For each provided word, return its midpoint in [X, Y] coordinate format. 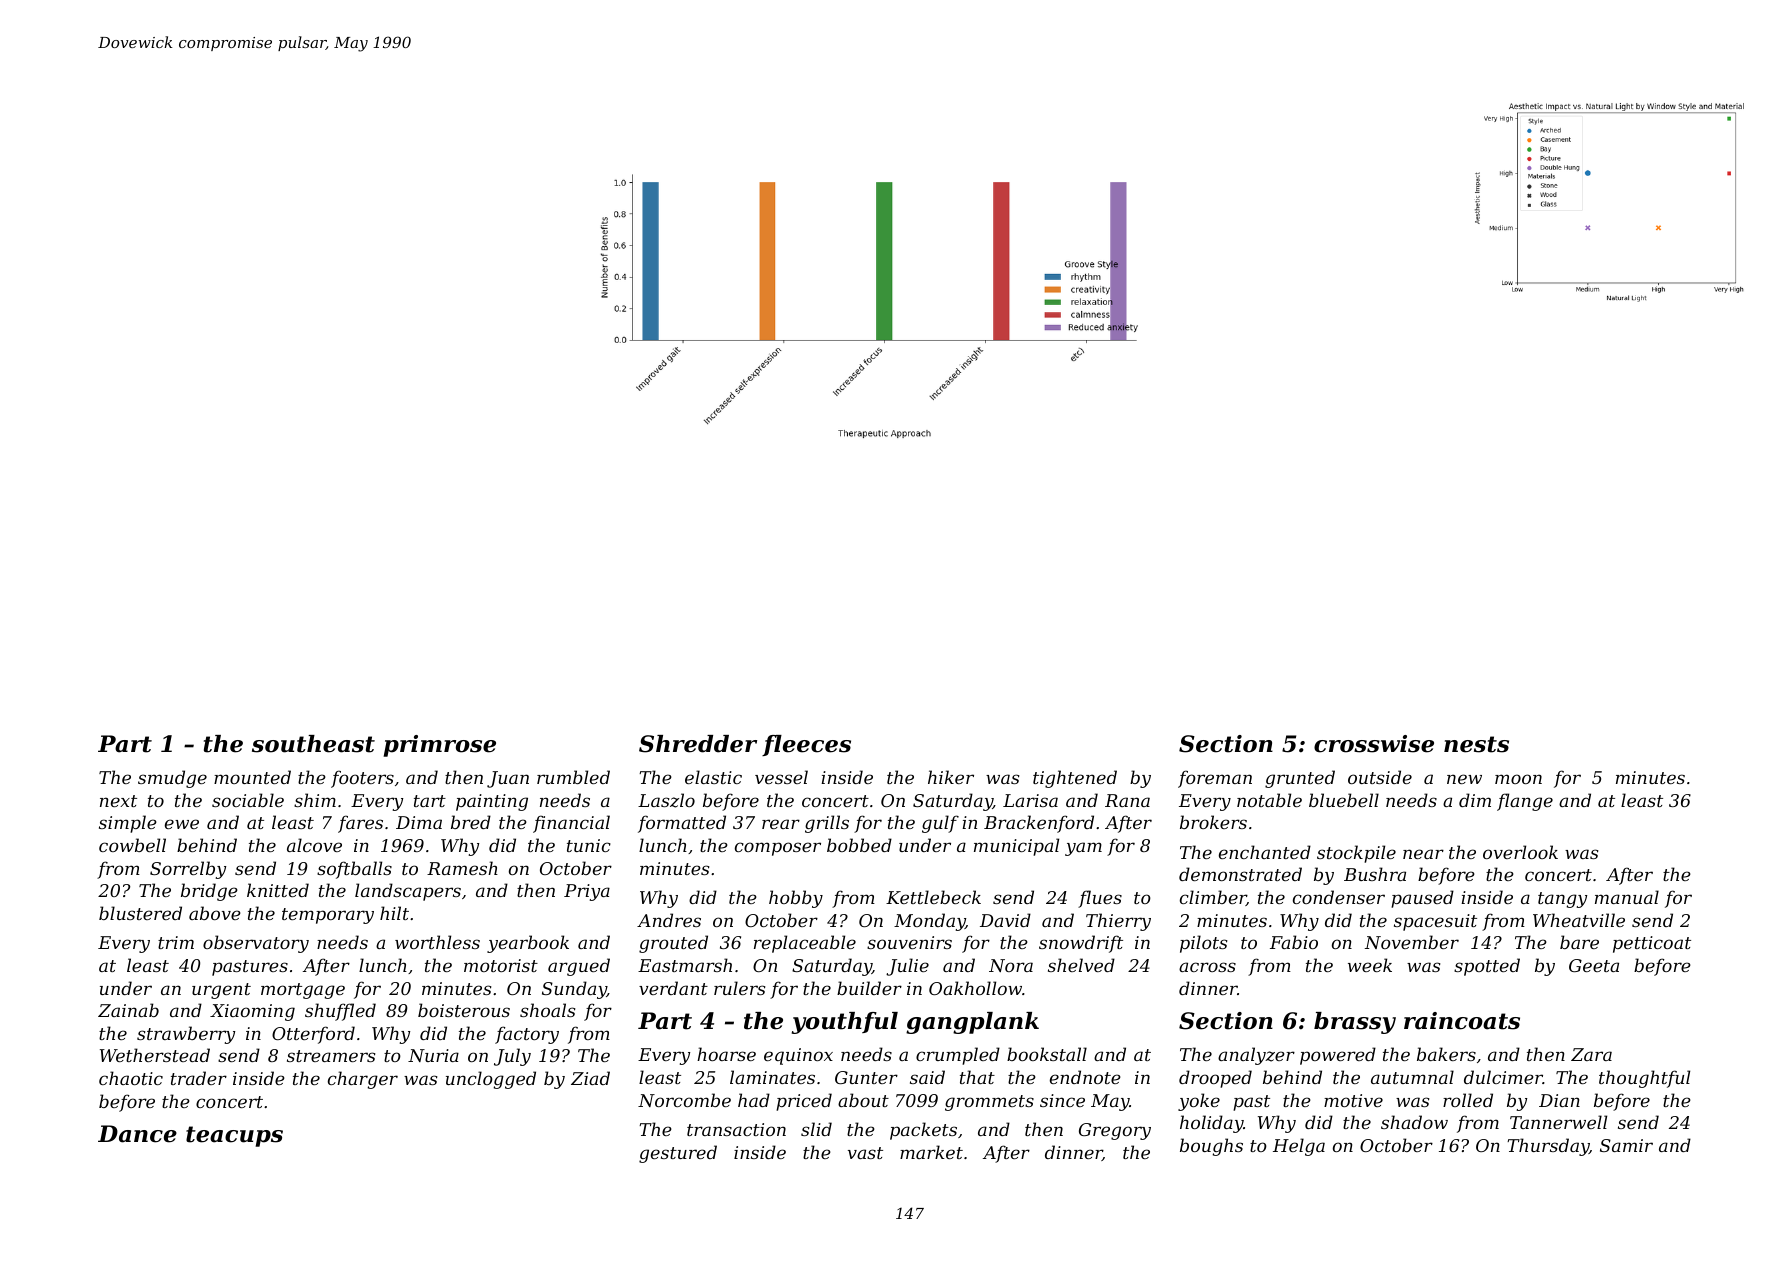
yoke [1199, 1102]
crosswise [1374, 744]
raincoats [1462, 1021]
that [977, 1077]
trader [199, 1078]
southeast [313, 744]
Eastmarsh [685, 965]
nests [1476, 744]
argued [579, 967]
